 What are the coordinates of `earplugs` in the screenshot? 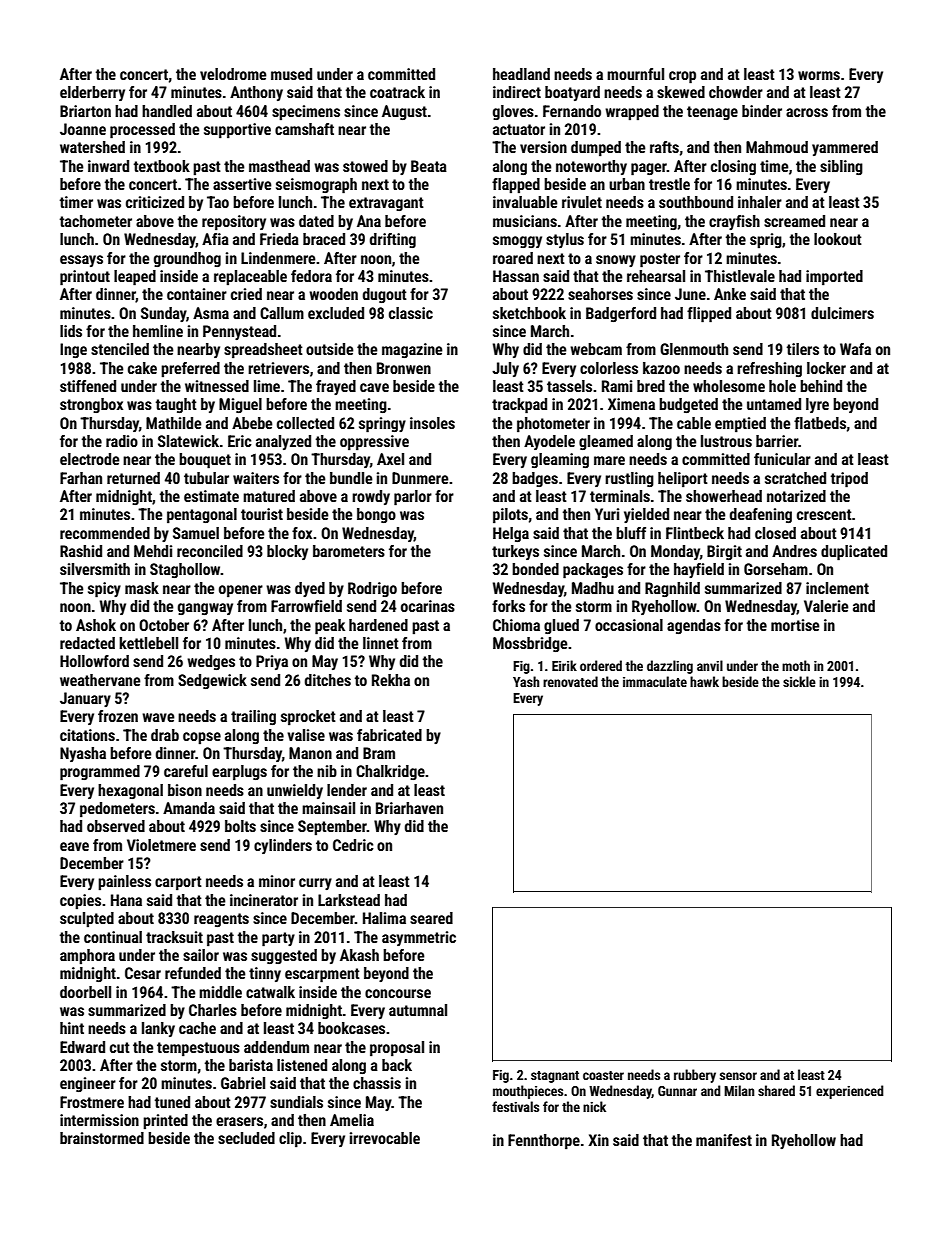 It's located at (239, 773).
